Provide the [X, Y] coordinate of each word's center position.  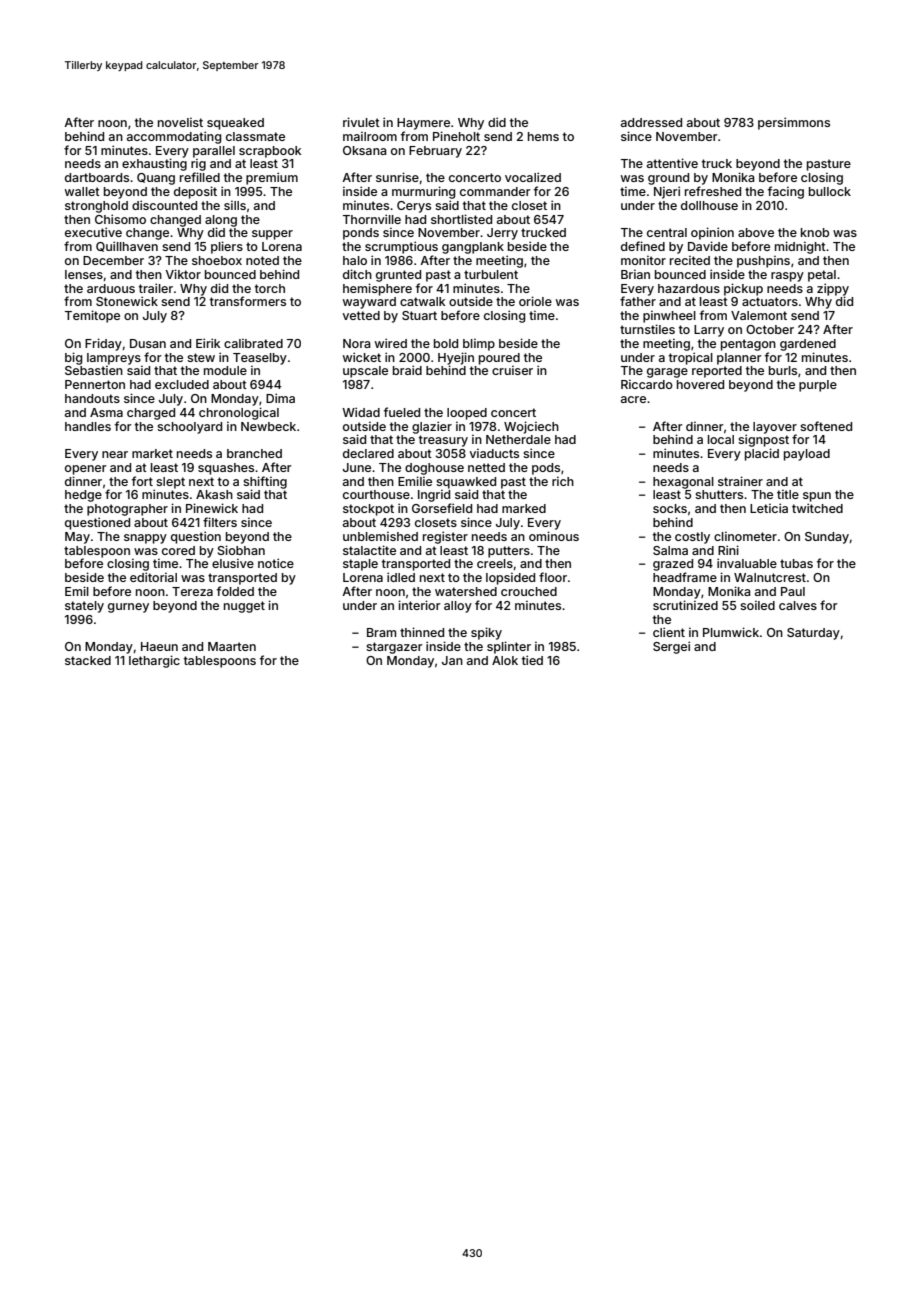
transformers [248, 301]
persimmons [794, 123]
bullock [830, 191]
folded [235, 591]
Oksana [365, 150]
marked [524, 508]
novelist [180, 122]
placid [762, 454]
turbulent [491, 274]
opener [86, 470]
